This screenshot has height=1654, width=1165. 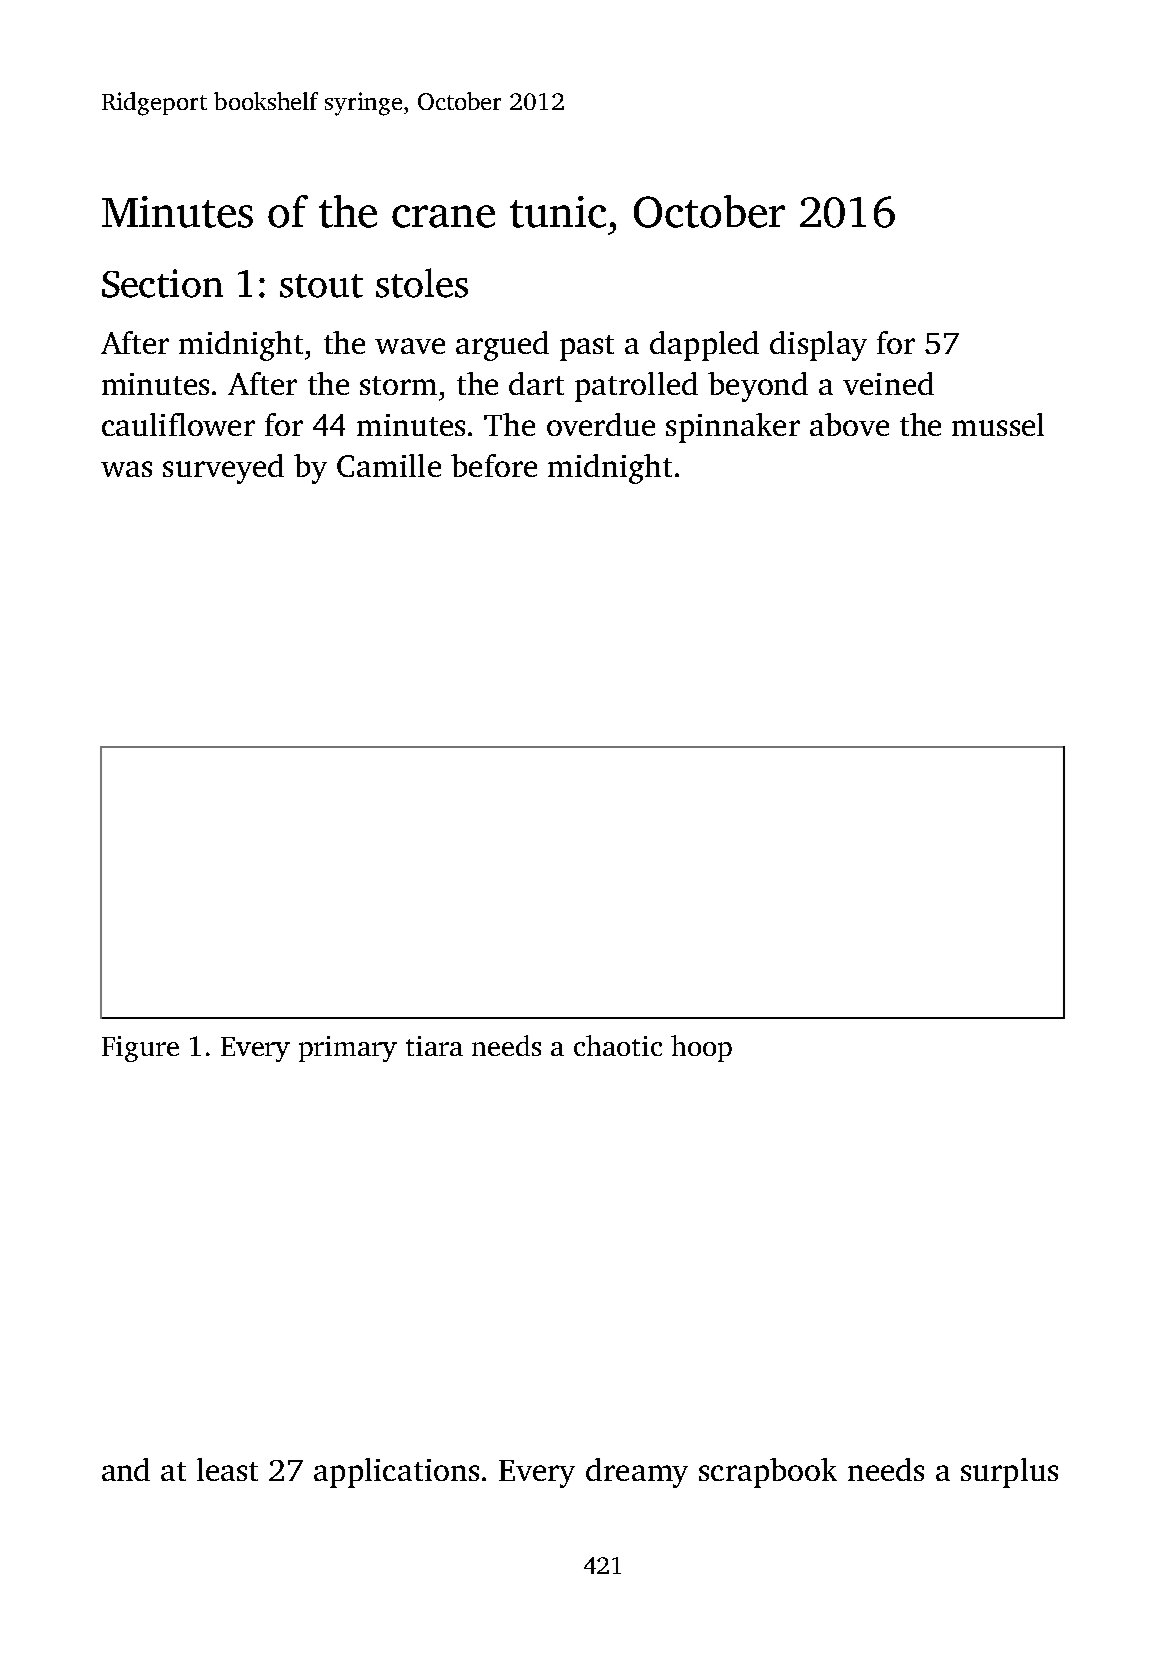 What do you see at coordinates (494, 465) in the screenshot?
I see `before` at bounding box center [494, 465].
